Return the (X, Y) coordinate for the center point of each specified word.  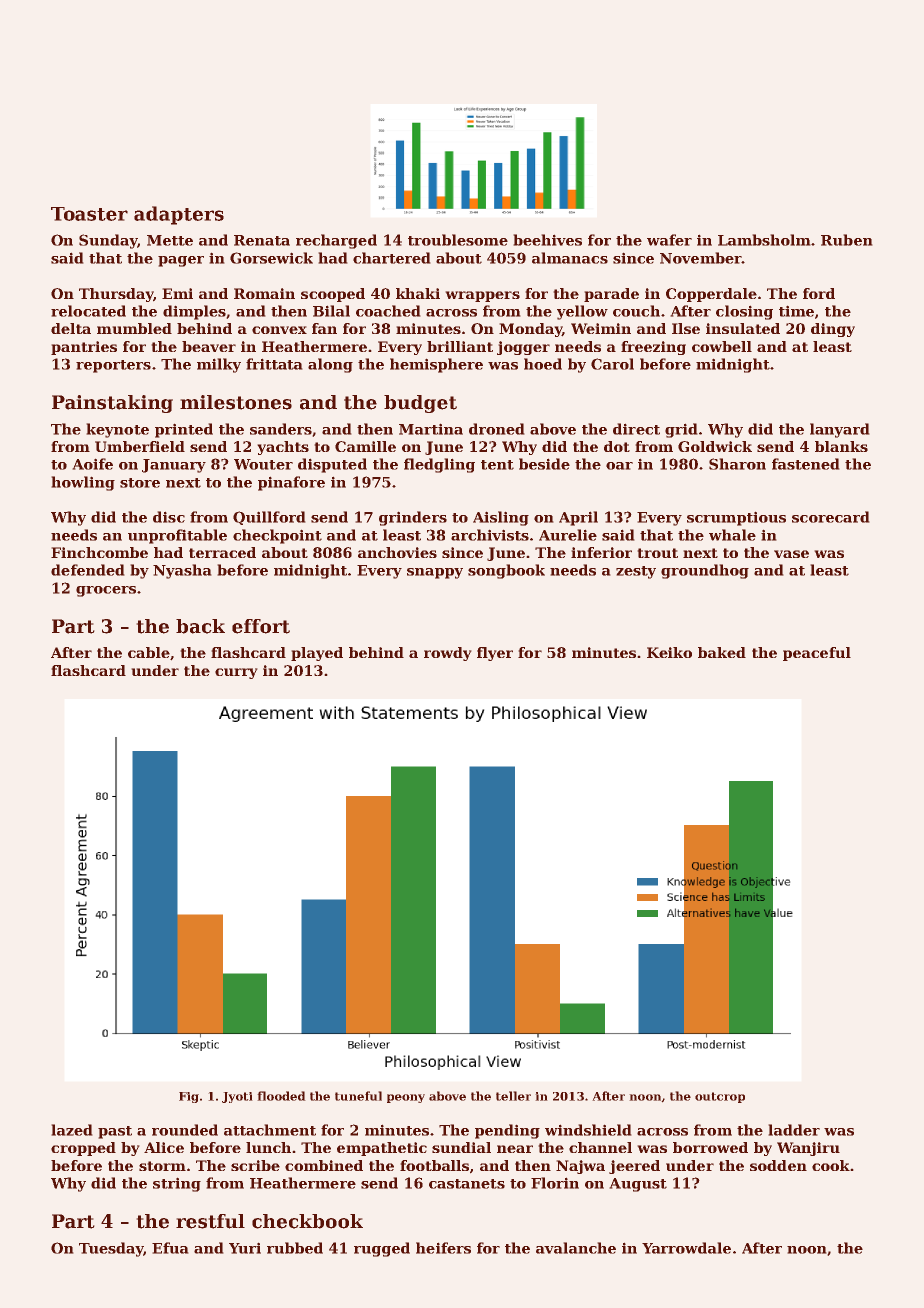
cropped (83, 1149)
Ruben (847, 240)
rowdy (448, 654)
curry (236, 673)
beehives (547, 240)
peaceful (817, 654)
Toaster (89, 214)
